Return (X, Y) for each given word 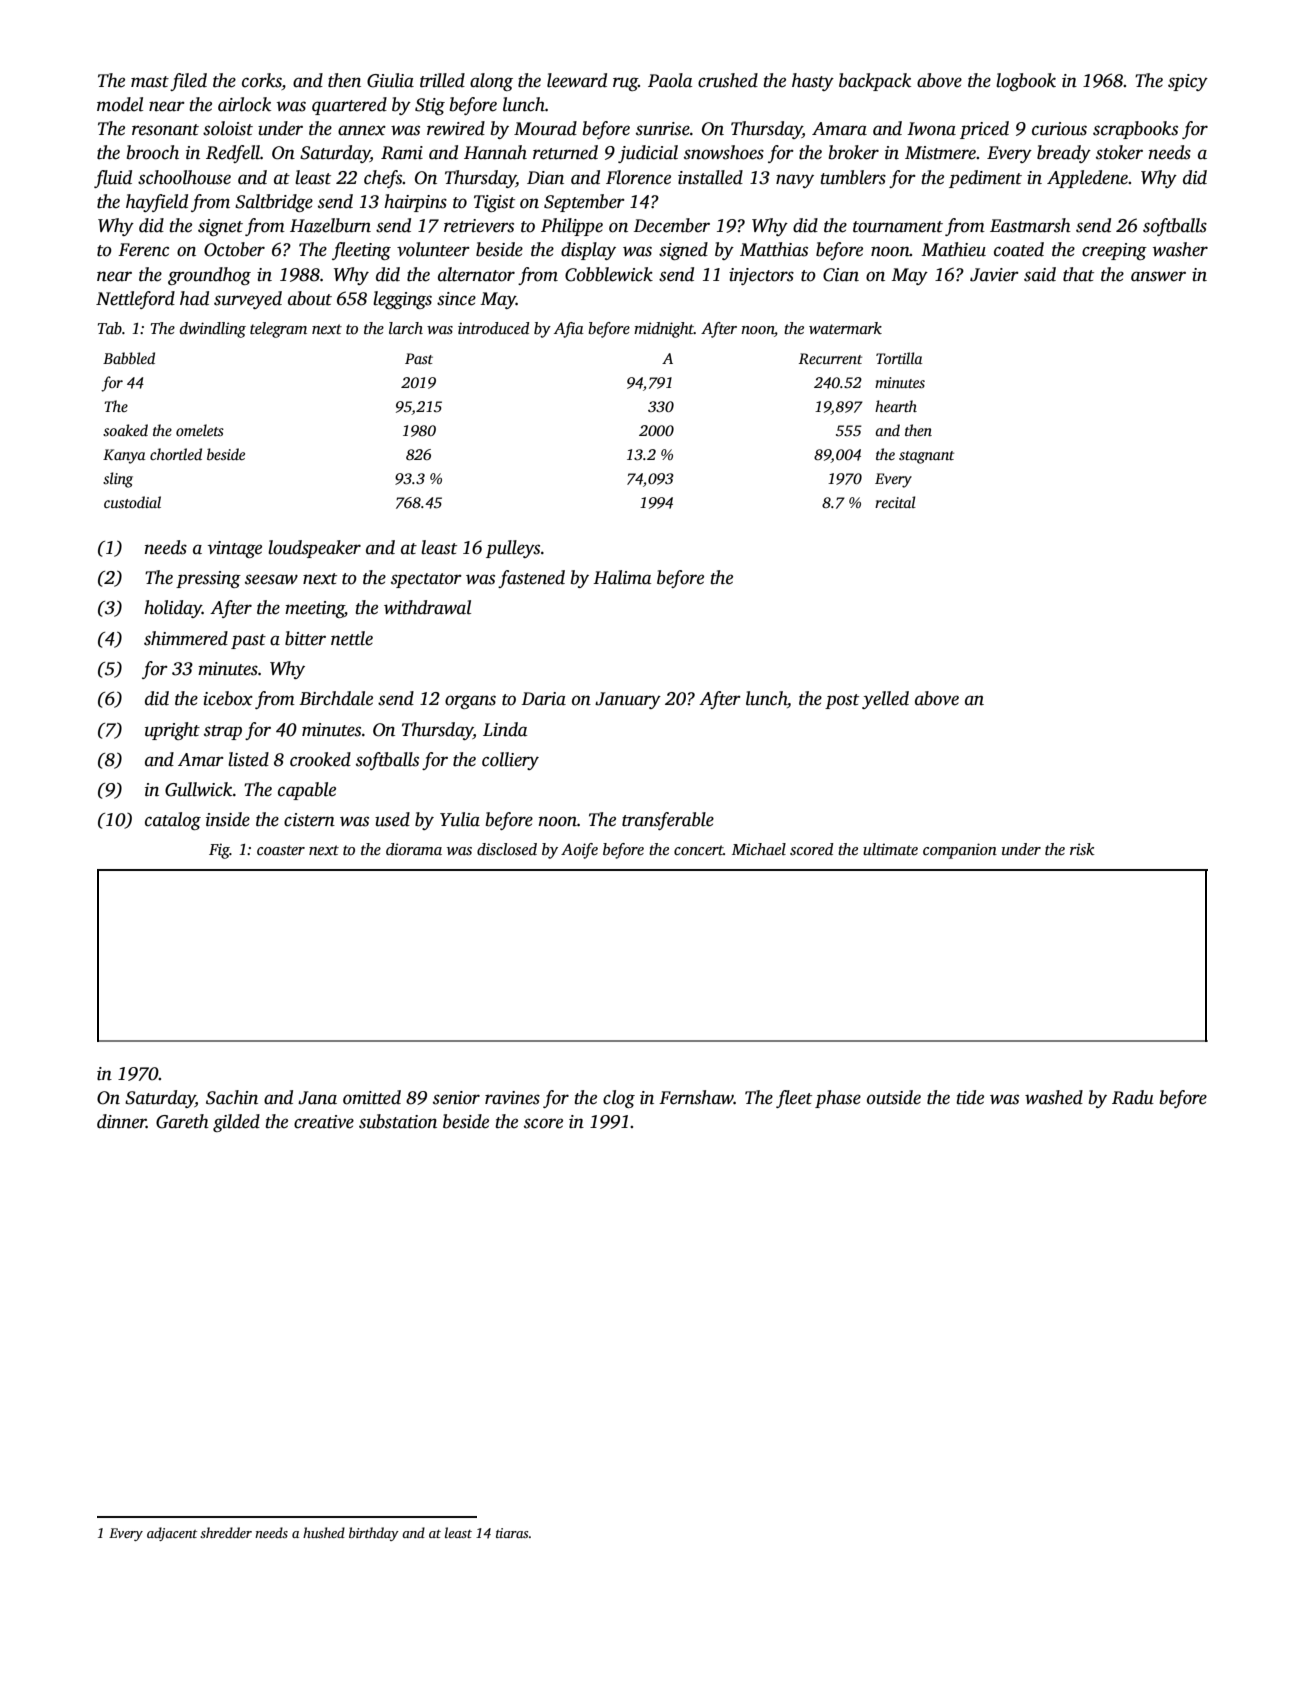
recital (895, 502)
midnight (664, 330)
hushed (324, 1532)
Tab (110, 328)
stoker (1119, 152)
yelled (885, 700)
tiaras (512, 1533)
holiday (173, 609)
